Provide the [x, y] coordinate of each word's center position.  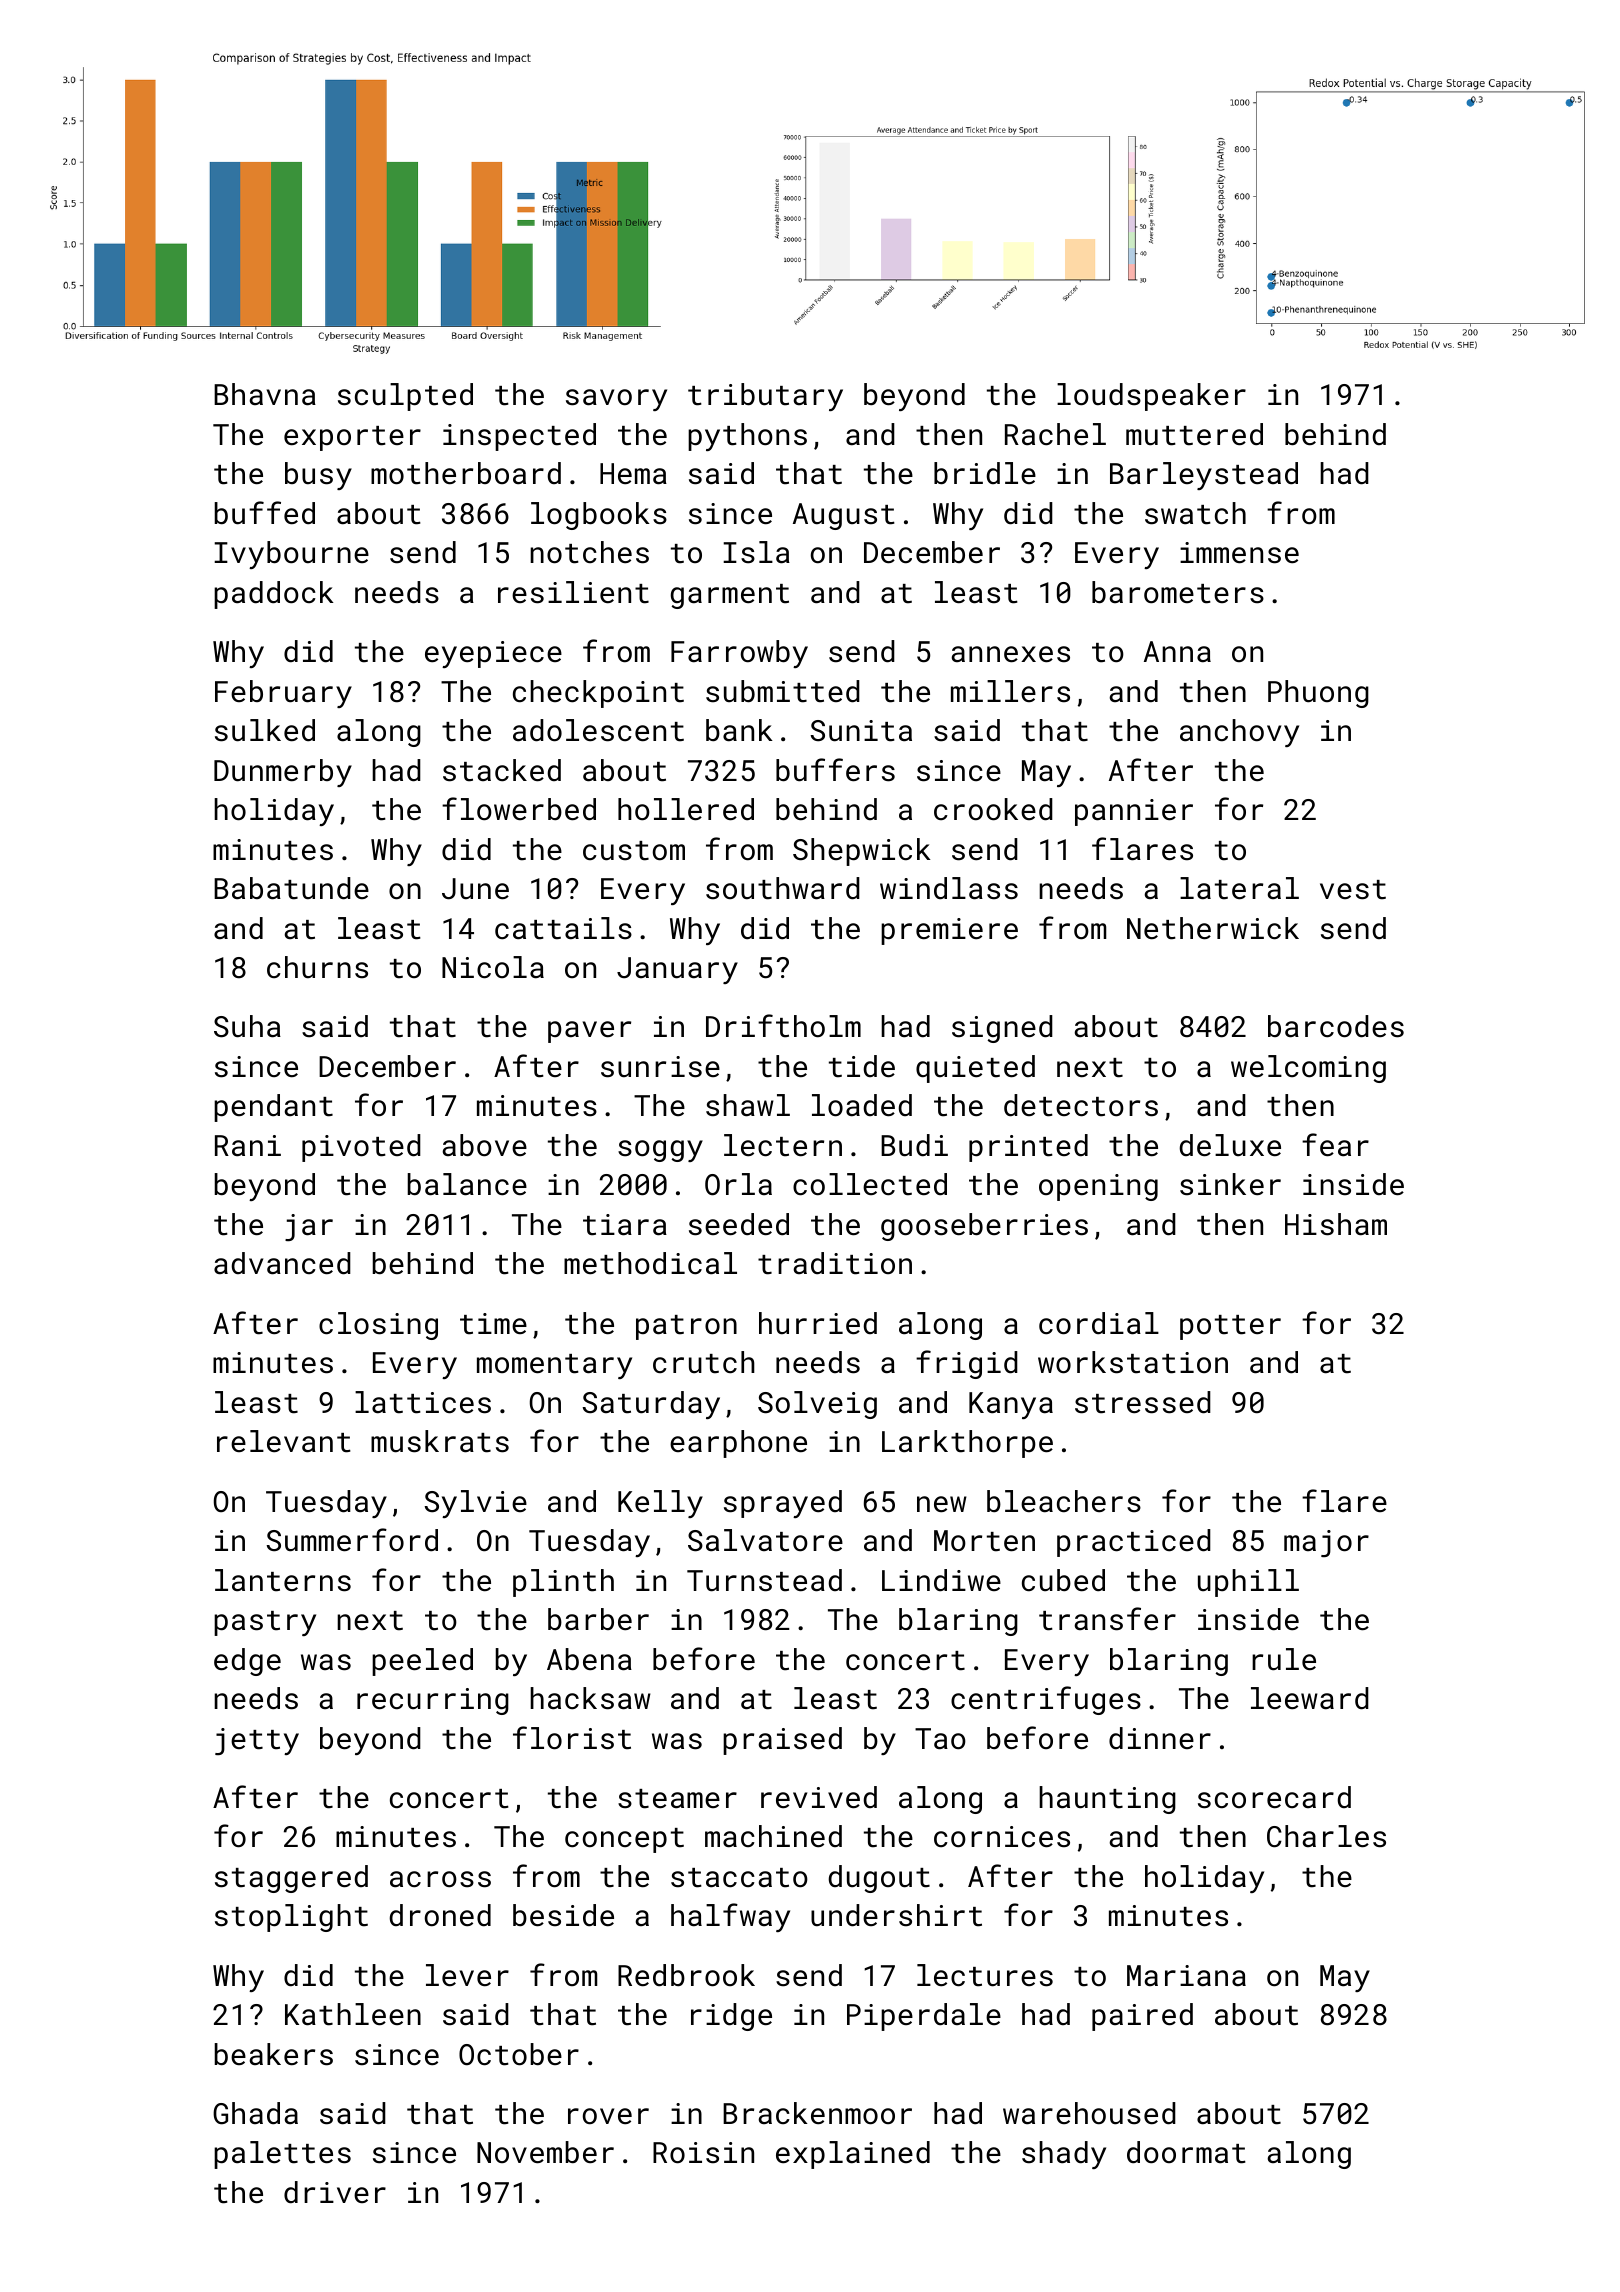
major [1326, 1543]
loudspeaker [1151, 397]
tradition [835, 1263]
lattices [423, 1402]
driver [335, 2192]
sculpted [405, 397]
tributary [765, 397]
